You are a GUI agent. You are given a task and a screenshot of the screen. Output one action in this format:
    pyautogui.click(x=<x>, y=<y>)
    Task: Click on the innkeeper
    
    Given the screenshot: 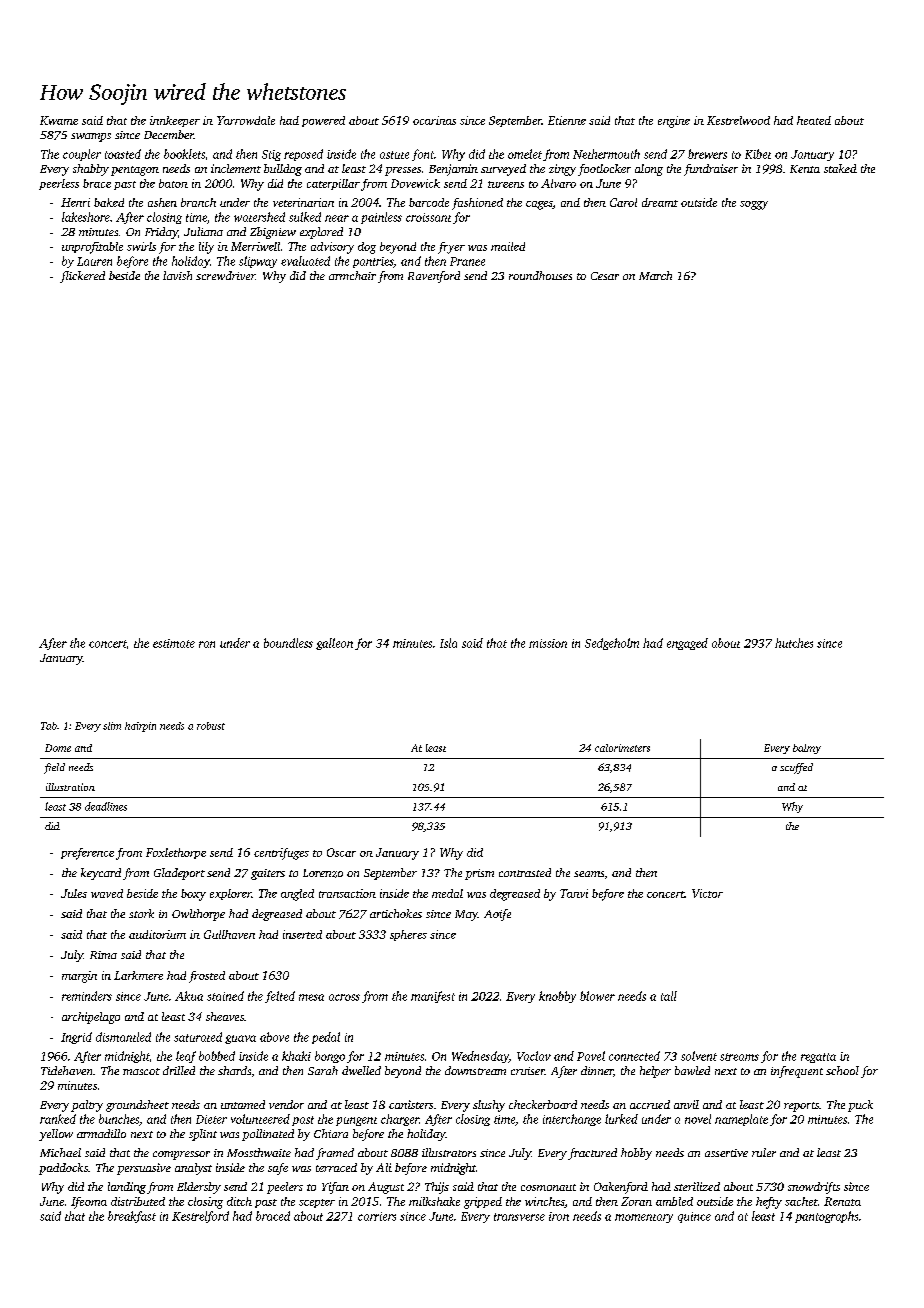 What is the action you would take?
    pyautogui.click(x=175, y=121)
